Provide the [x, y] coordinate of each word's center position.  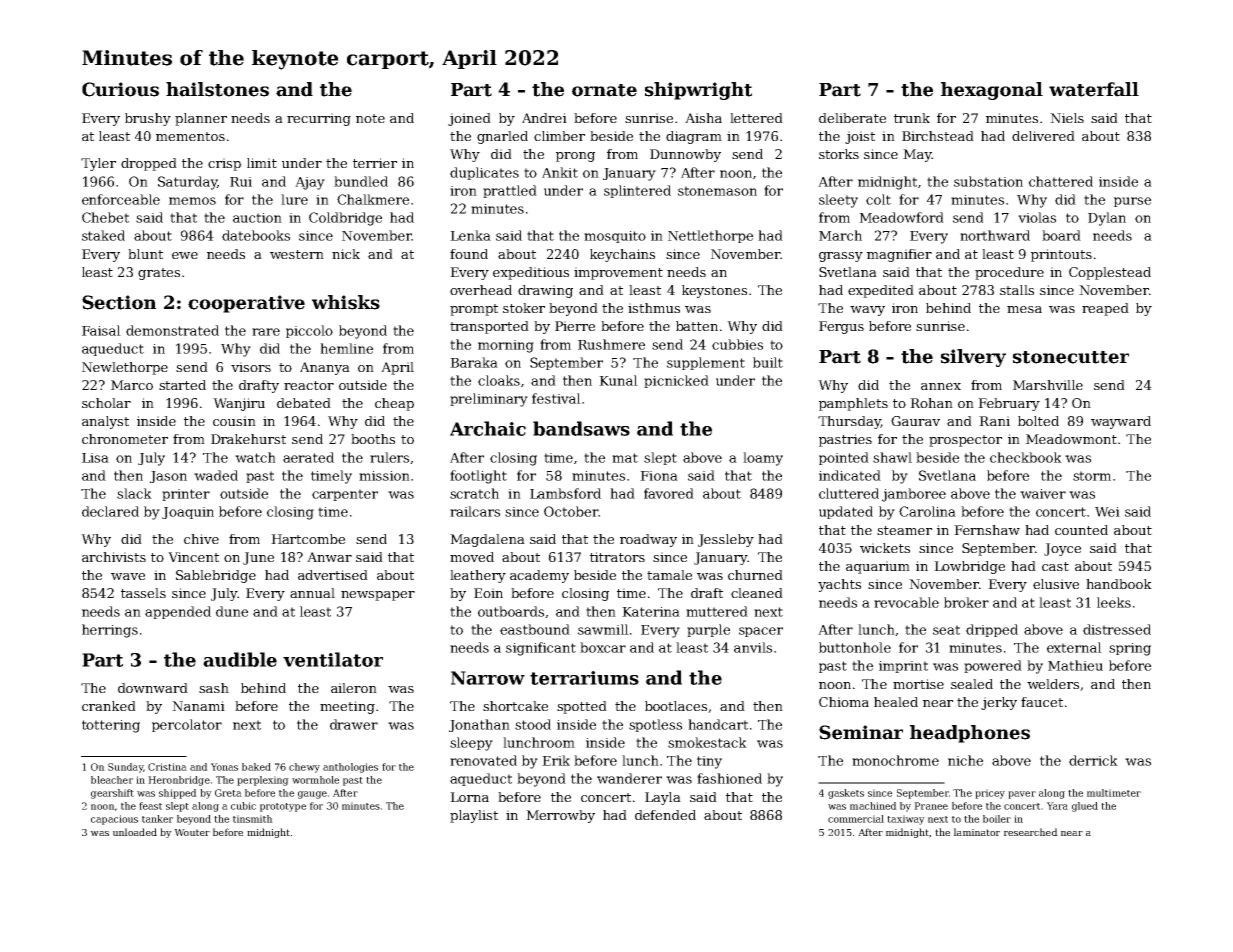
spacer [761, 632]
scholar [106, 403]
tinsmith [253, 819]
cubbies [737, 344]
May [917, 155]
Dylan [1107, 219]
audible [240, 659]
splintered [637, 191]
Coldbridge [345, 219]
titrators [617, 557]
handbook [1119, 584]
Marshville [1048, 385]
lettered [756, 118]
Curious [120, 89]
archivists [114, 557]
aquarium [878, 567]
